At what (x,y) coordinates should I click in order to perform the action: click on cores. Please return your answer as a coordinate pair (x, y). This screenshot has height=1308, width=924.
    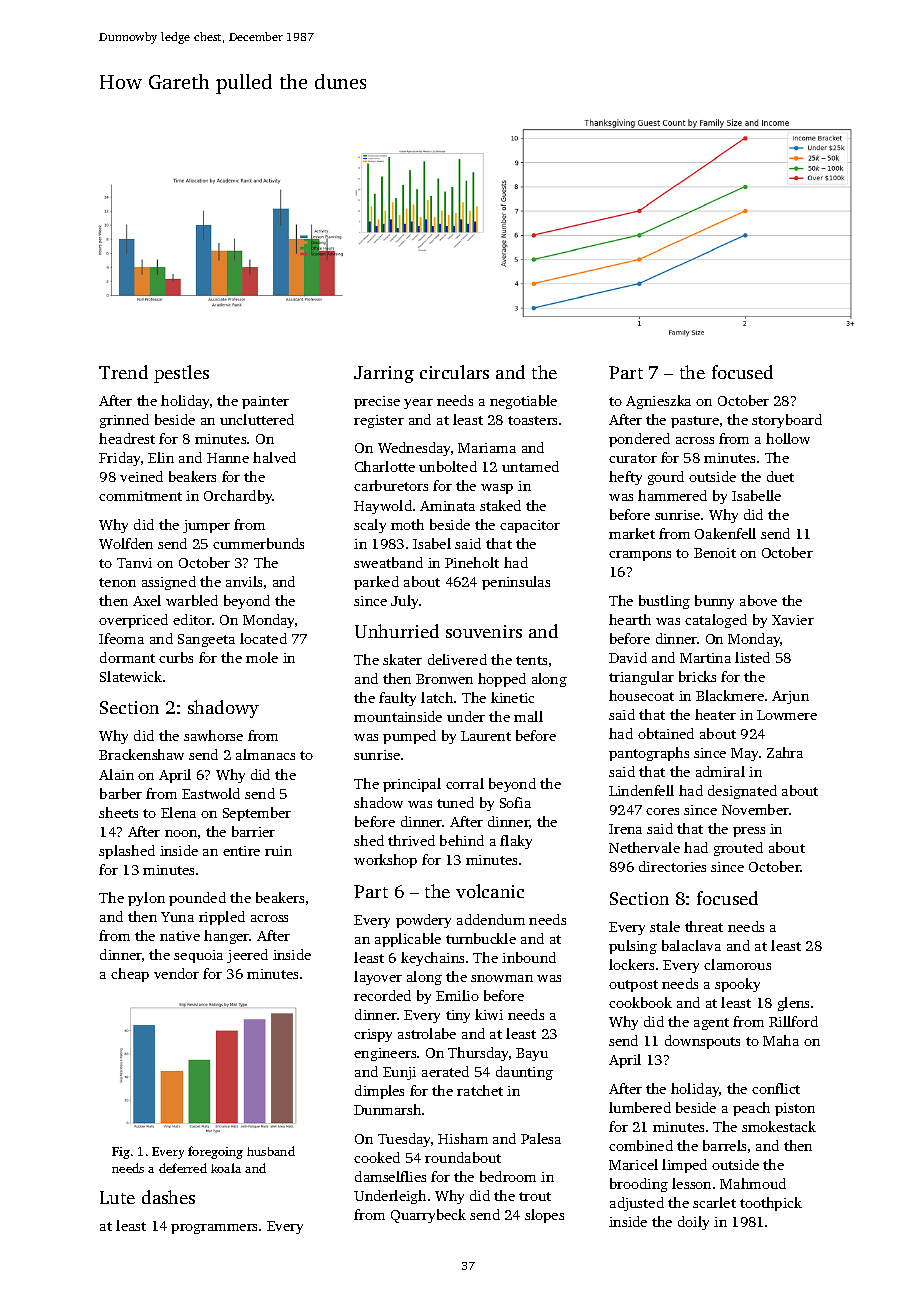
    Looking at the image, I should click on (662, 811).
